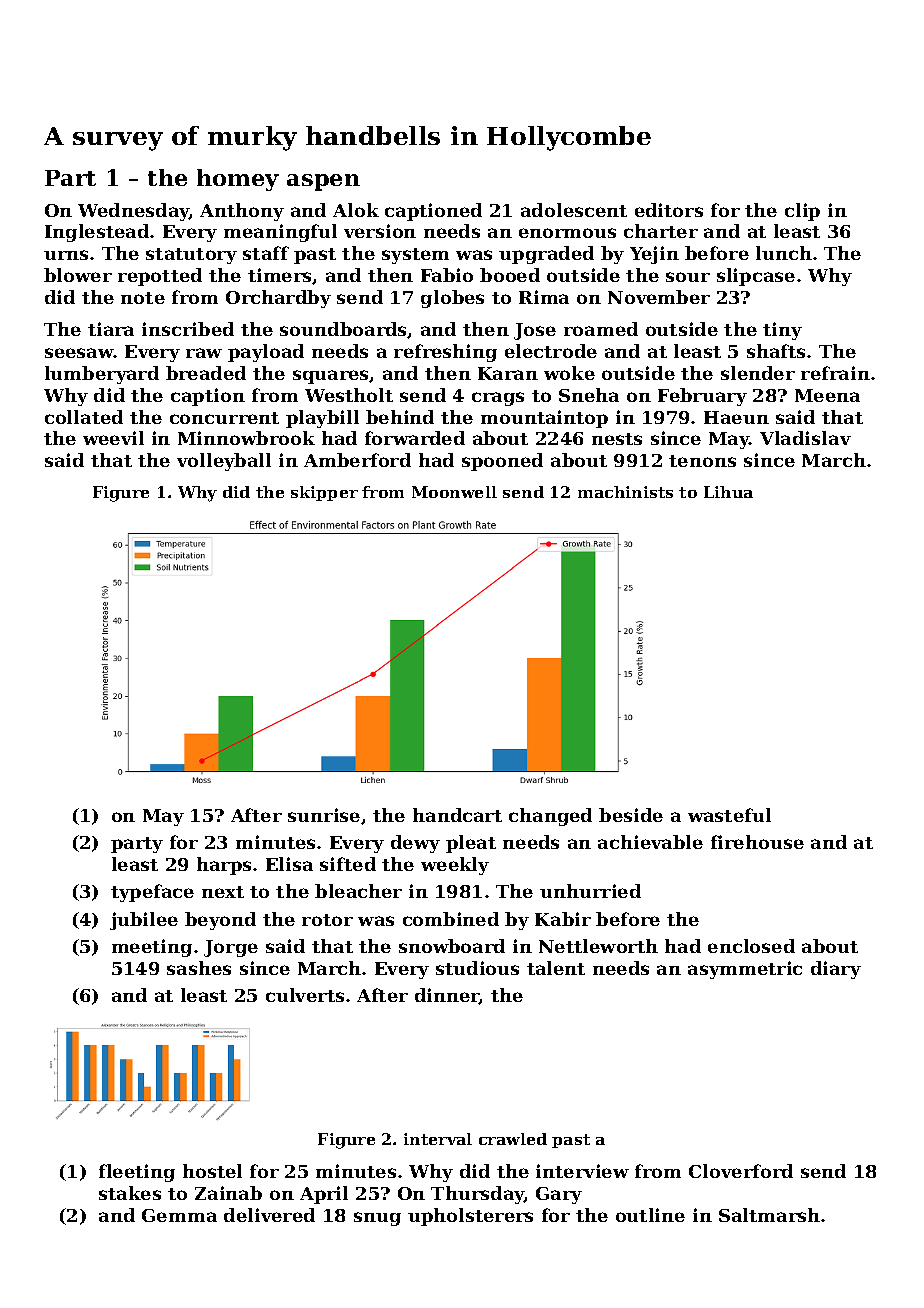 The width and height of the screenshot is (924, 1308). What do you see at coordinates (757, 842) in the screenshot?
I see `firehouse` at bounding box center [757, 842].
